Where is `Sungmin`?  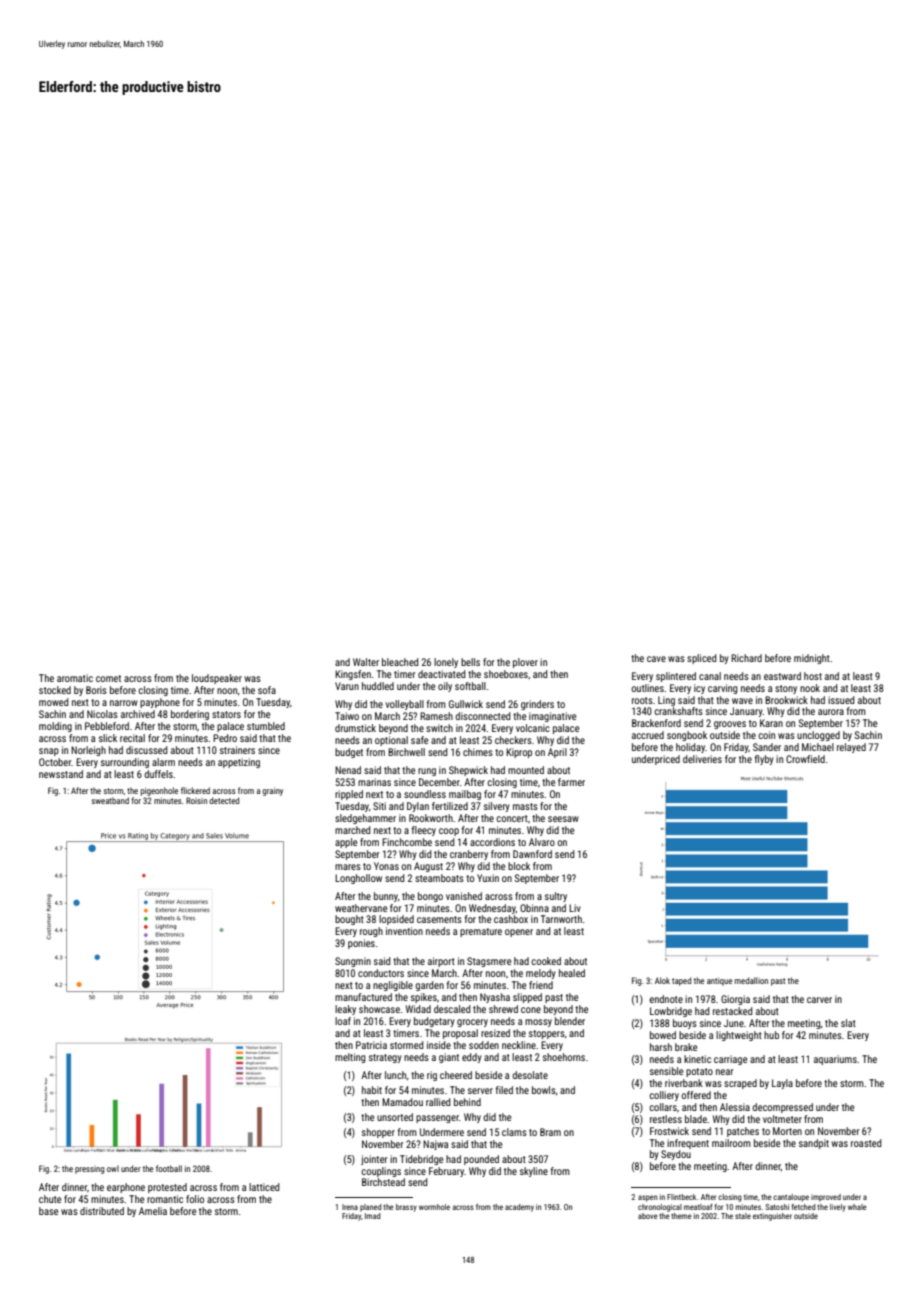 Sungmin is located at coordinates (353, 962).
